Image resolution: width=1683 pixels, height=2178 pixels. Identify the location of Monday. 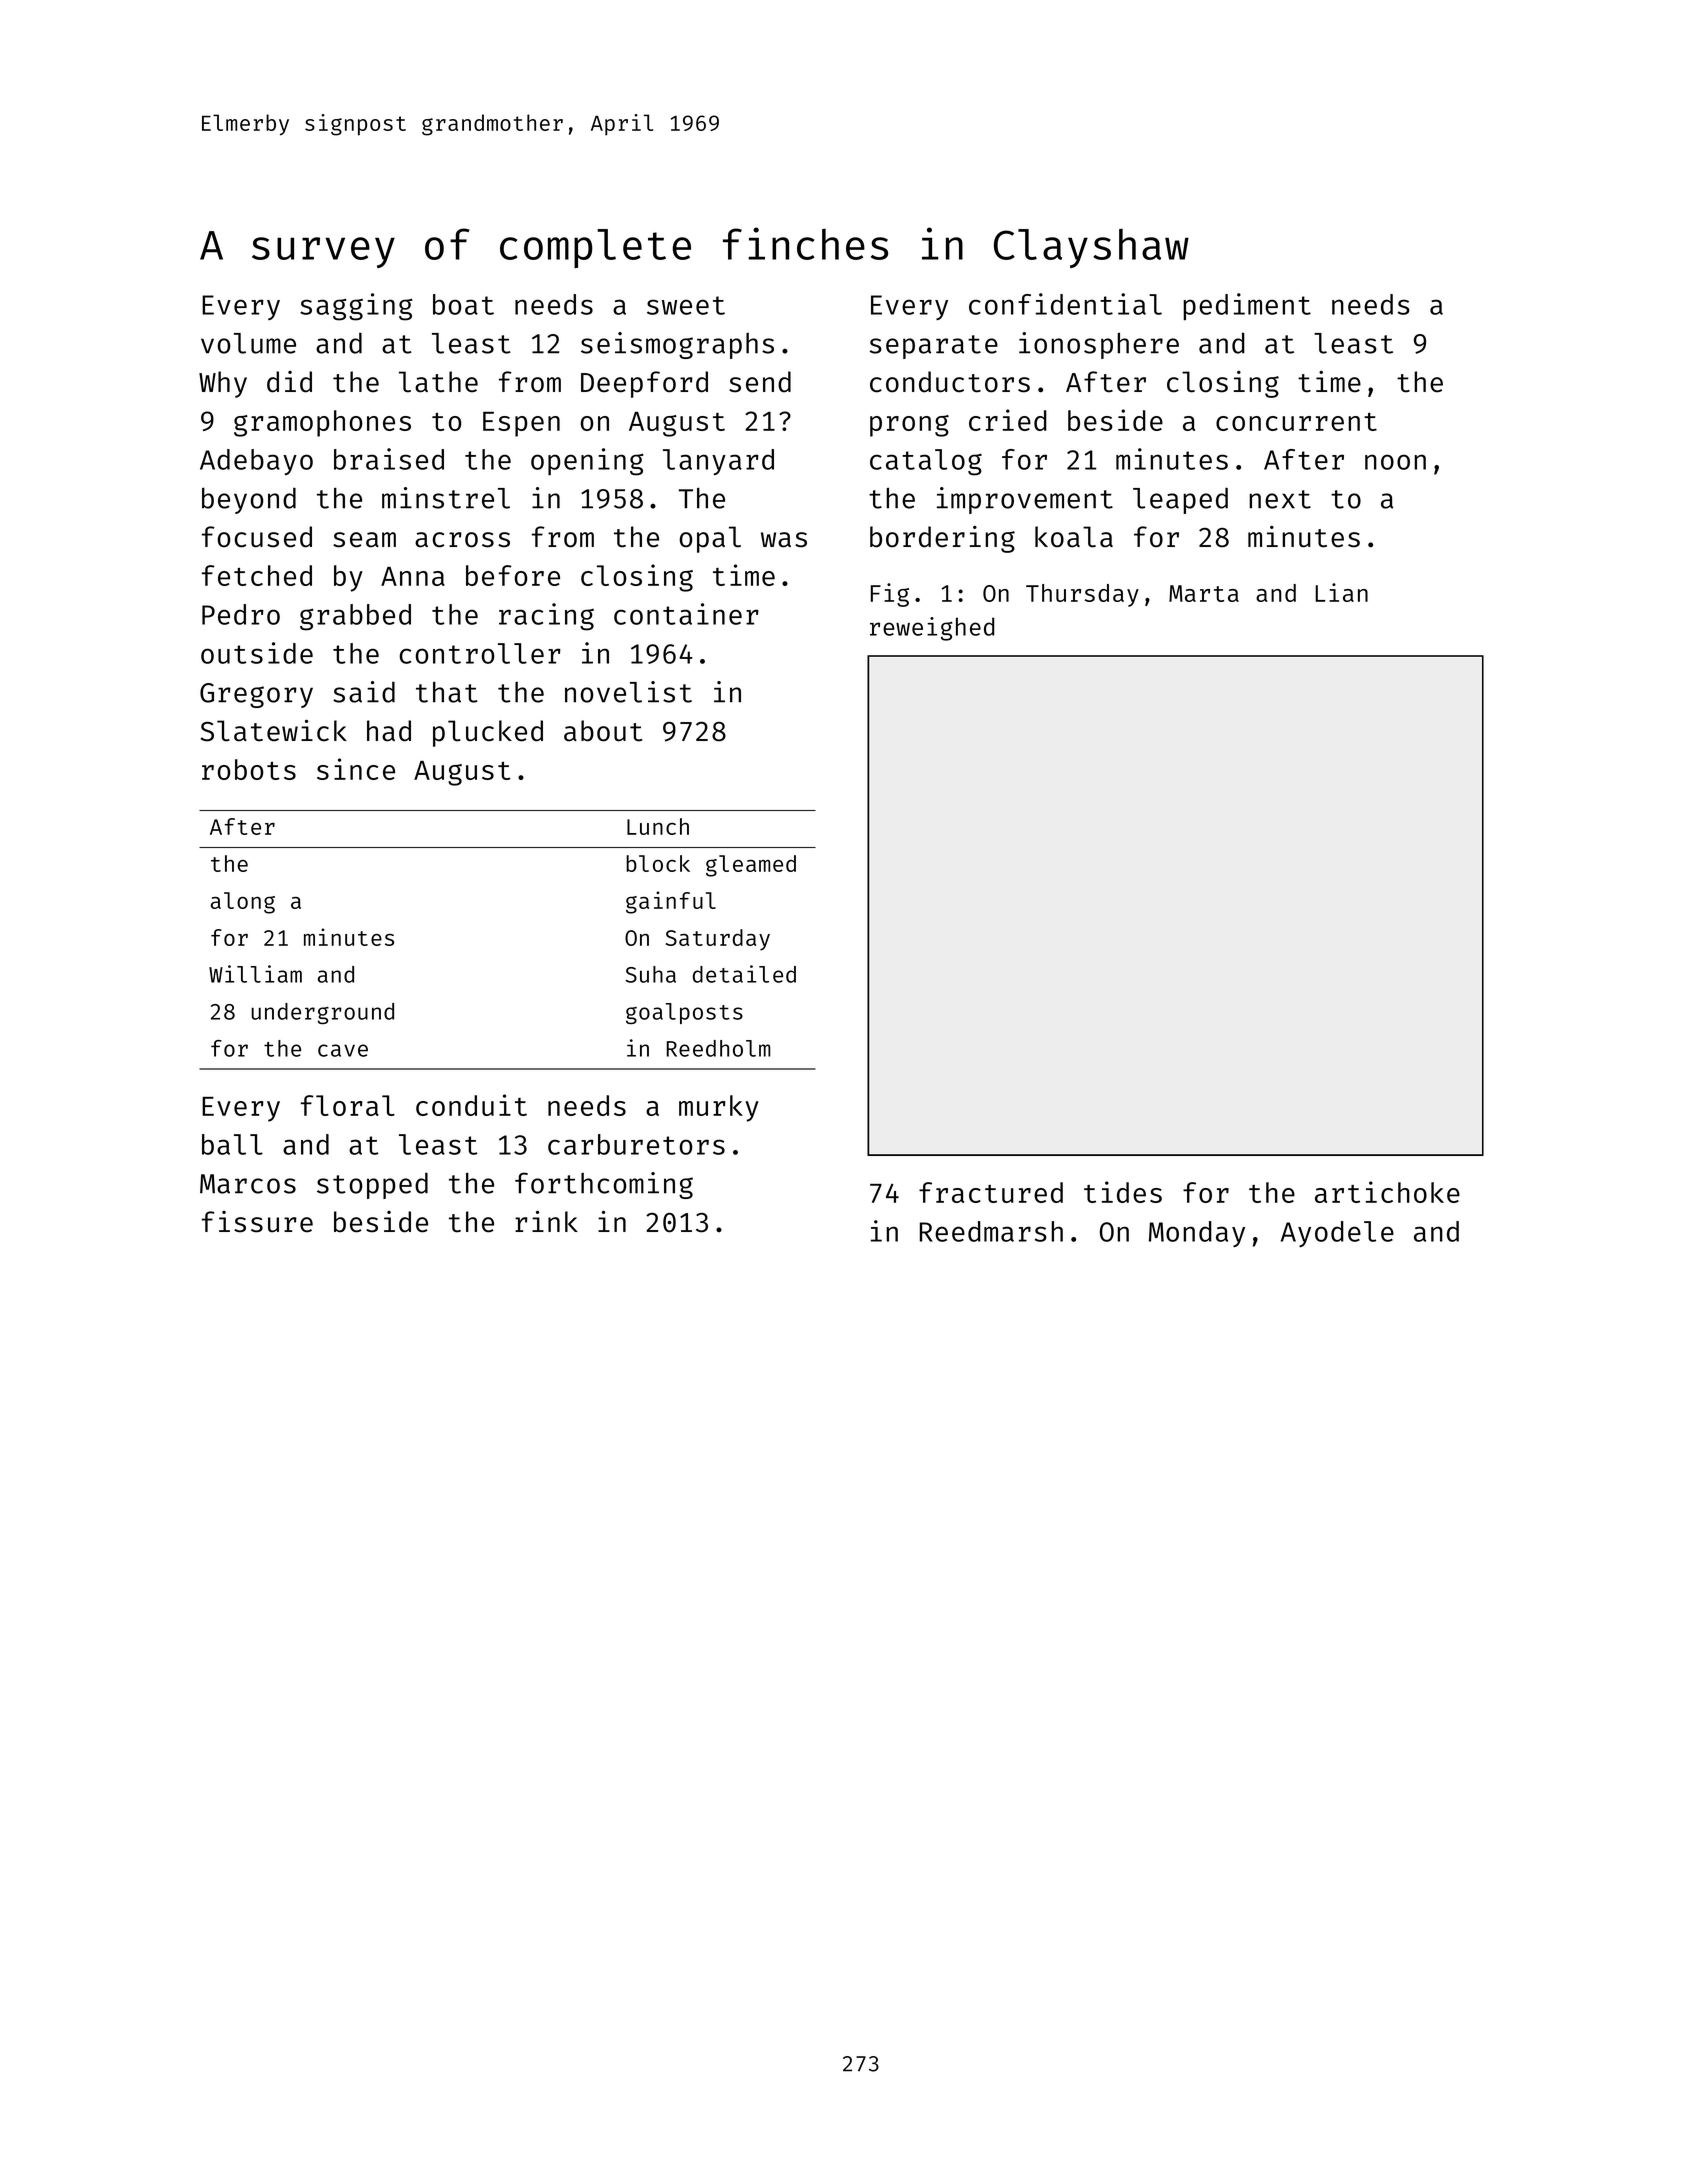
(1197, 1234).
